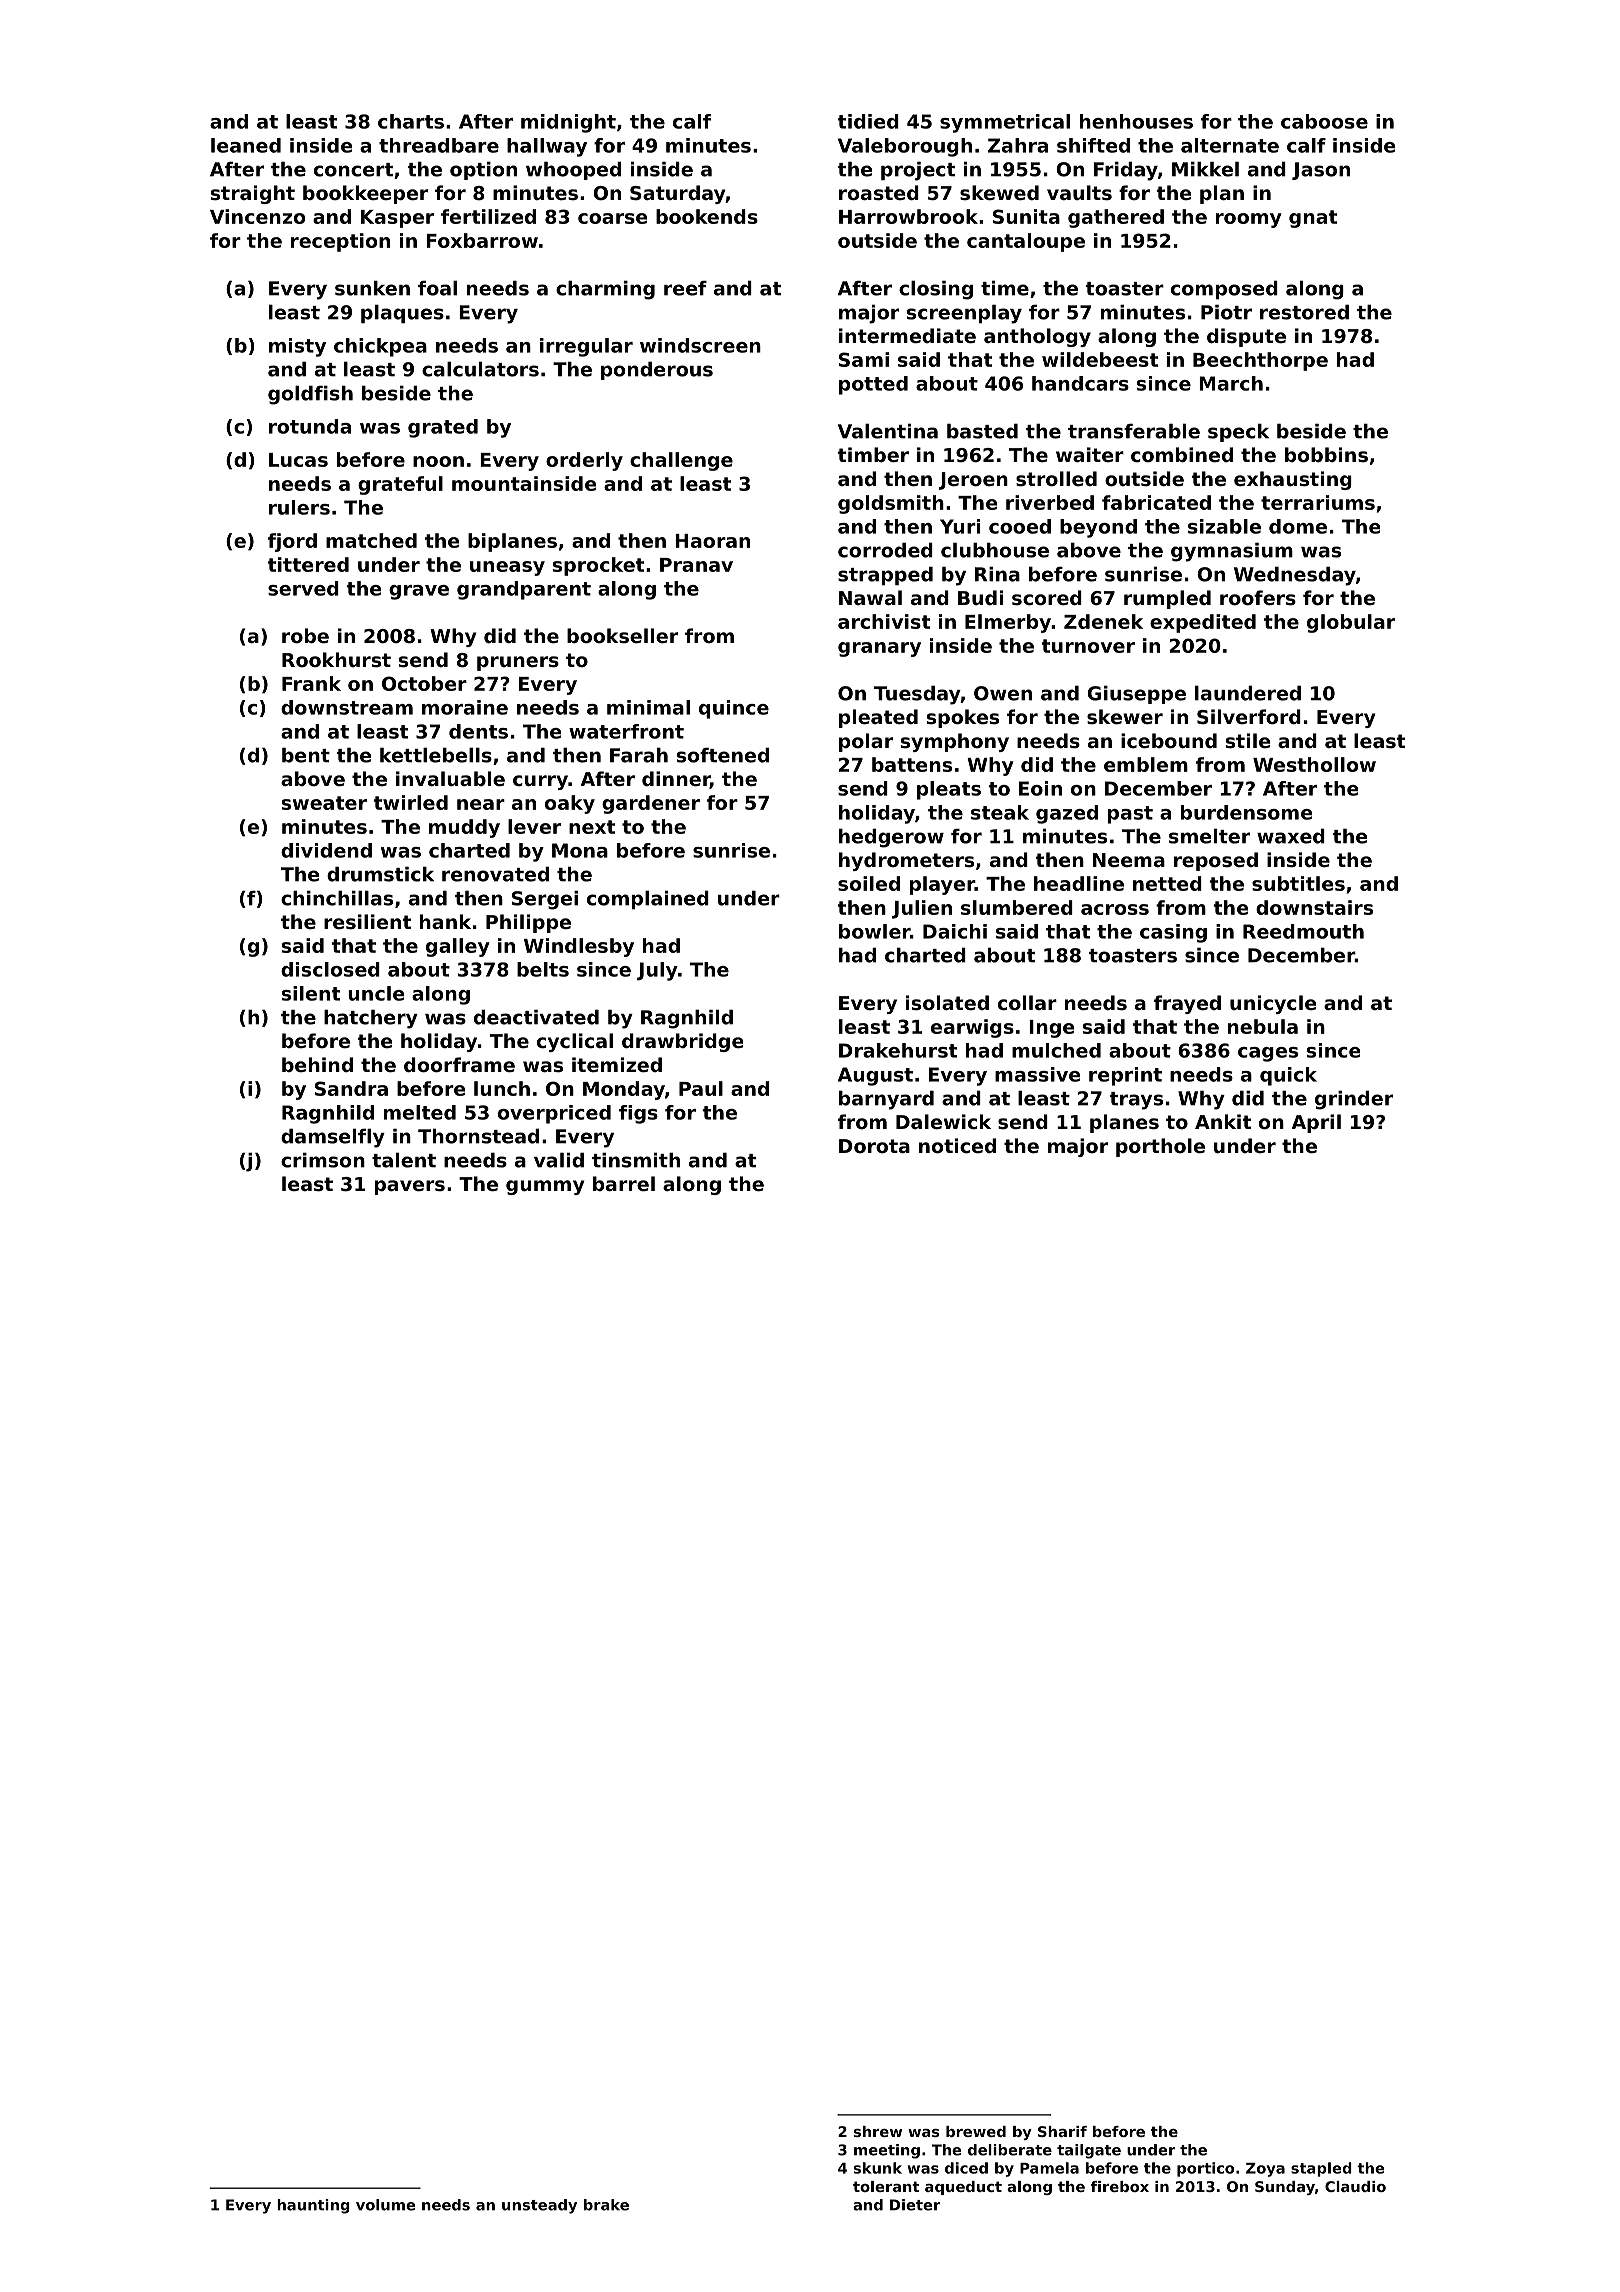 The image size is (1620, 2292). What do you see at coordinates (1273, 1004) in the screenshot?
I see `unicycle` at bounding box center [1273, 1004].
